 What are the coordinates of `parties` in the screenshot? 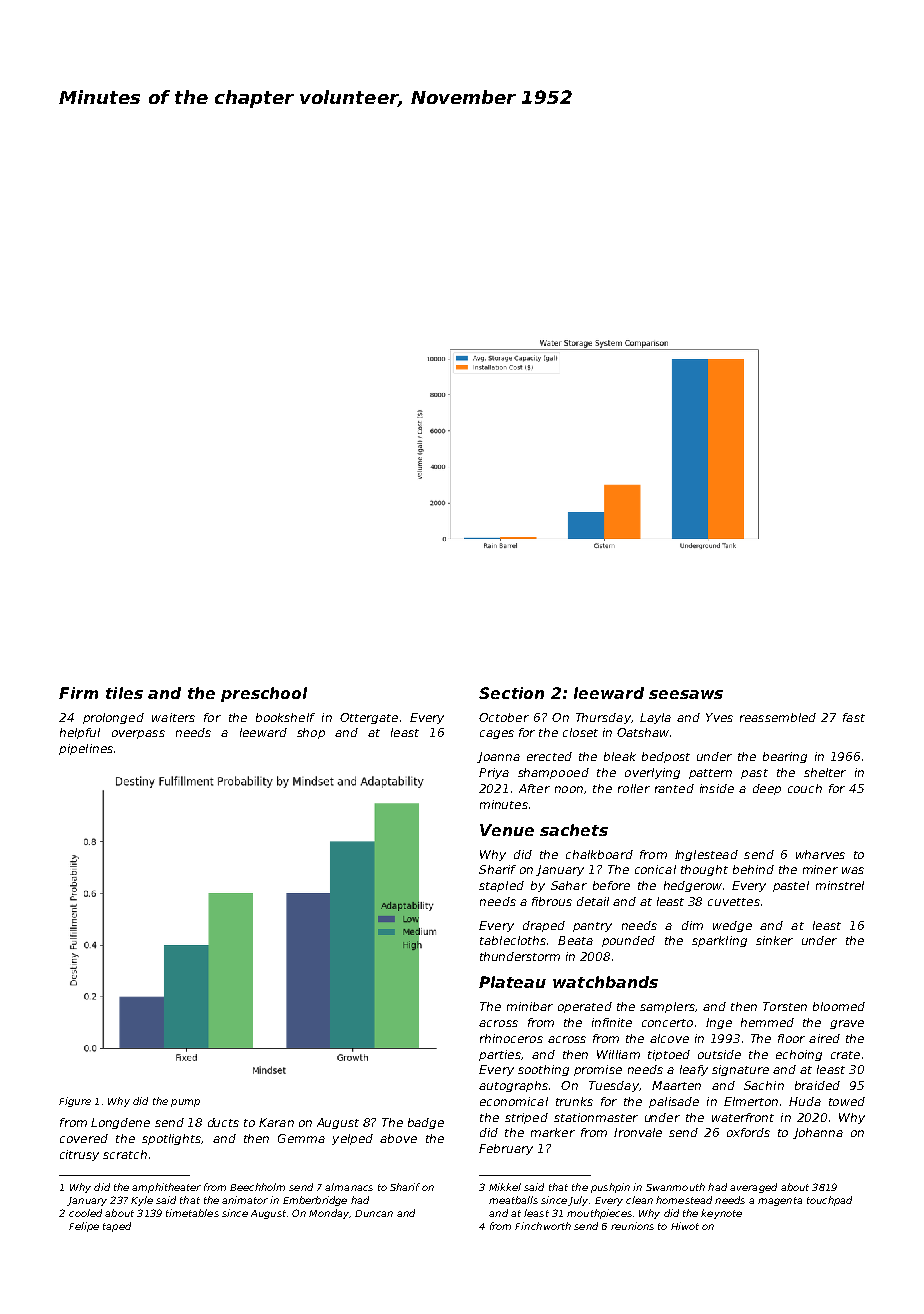 It's located at (500, 1055).
